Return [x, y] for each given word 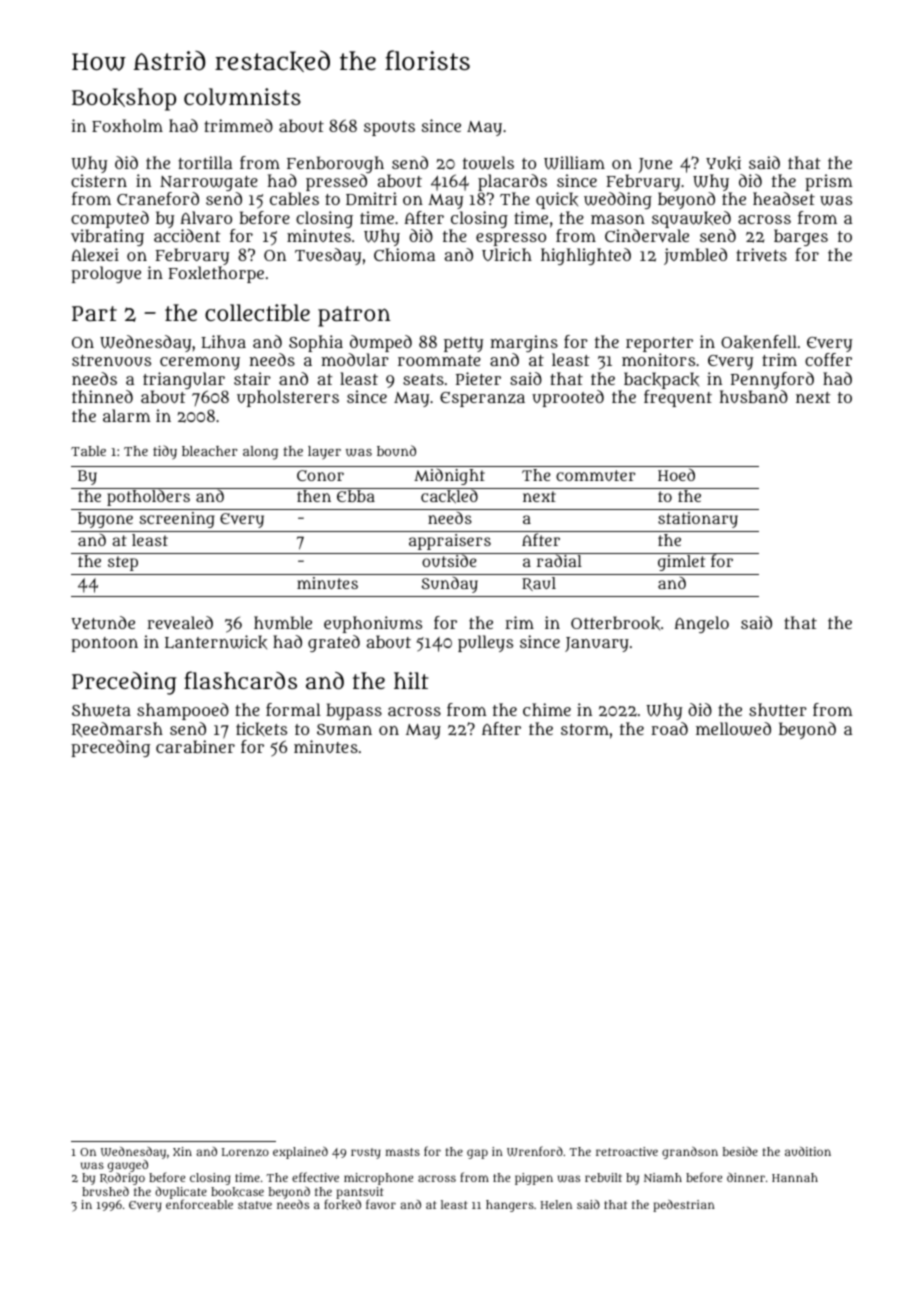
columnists [242, 96]
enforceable [199, 1204]
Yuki [723, 163]
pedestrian [684, 1205]
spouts [389, 128]
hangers [510, 1206]
